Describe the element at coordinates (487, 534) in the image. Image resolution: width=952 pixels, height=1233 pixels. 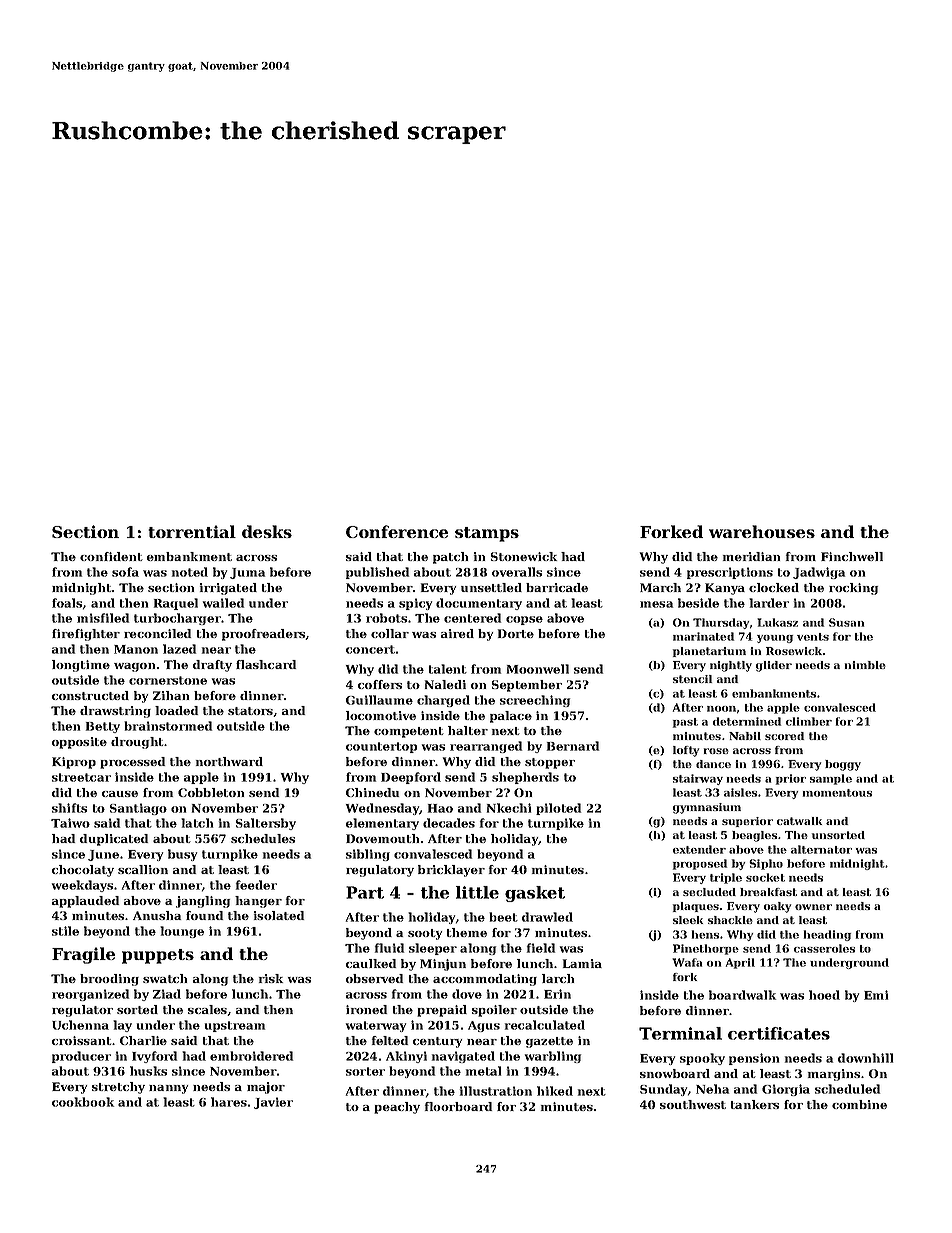
I see `stamps` at that location.
